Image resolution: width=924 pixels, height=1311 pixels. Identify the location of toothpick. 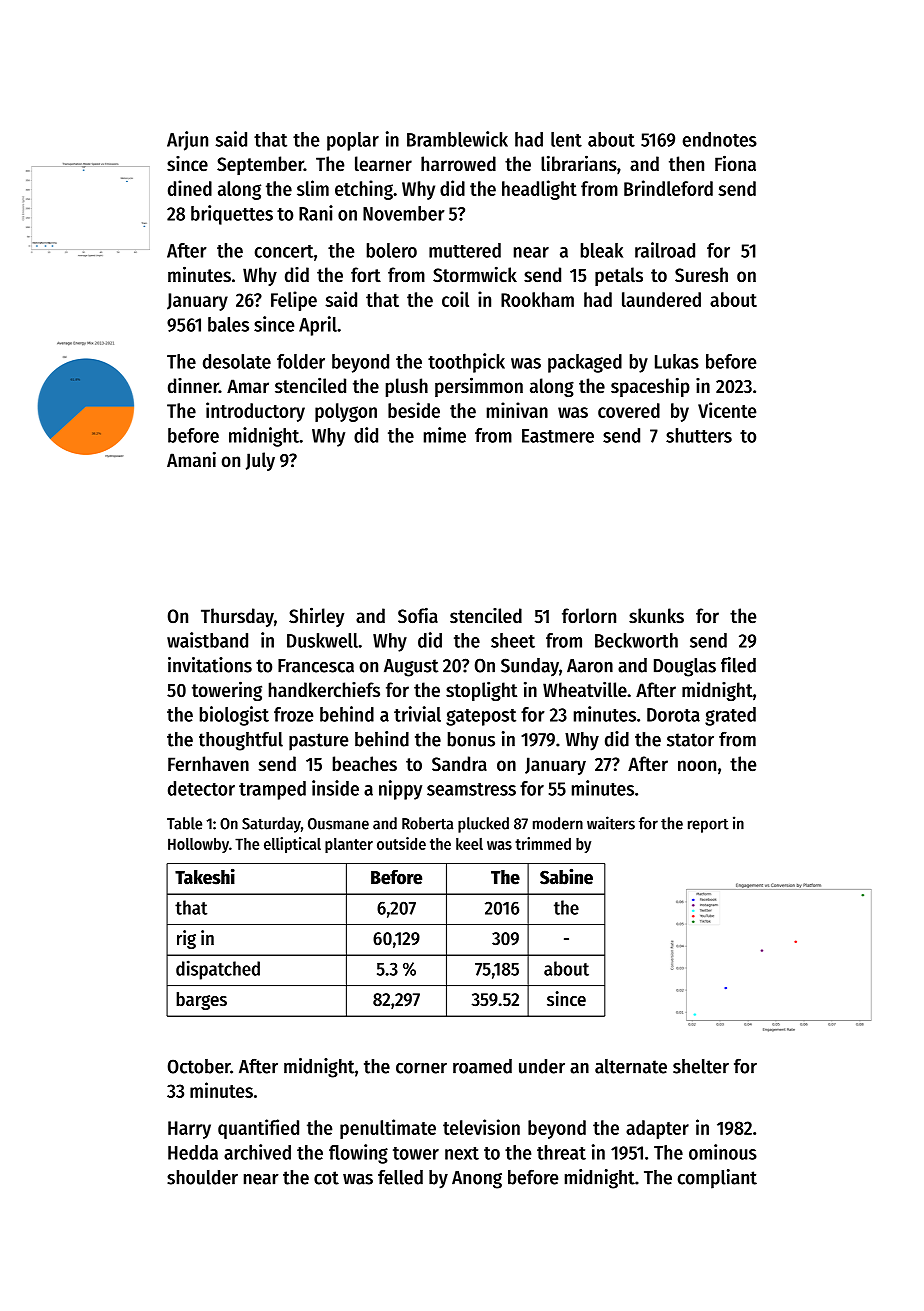
(466, 363).
